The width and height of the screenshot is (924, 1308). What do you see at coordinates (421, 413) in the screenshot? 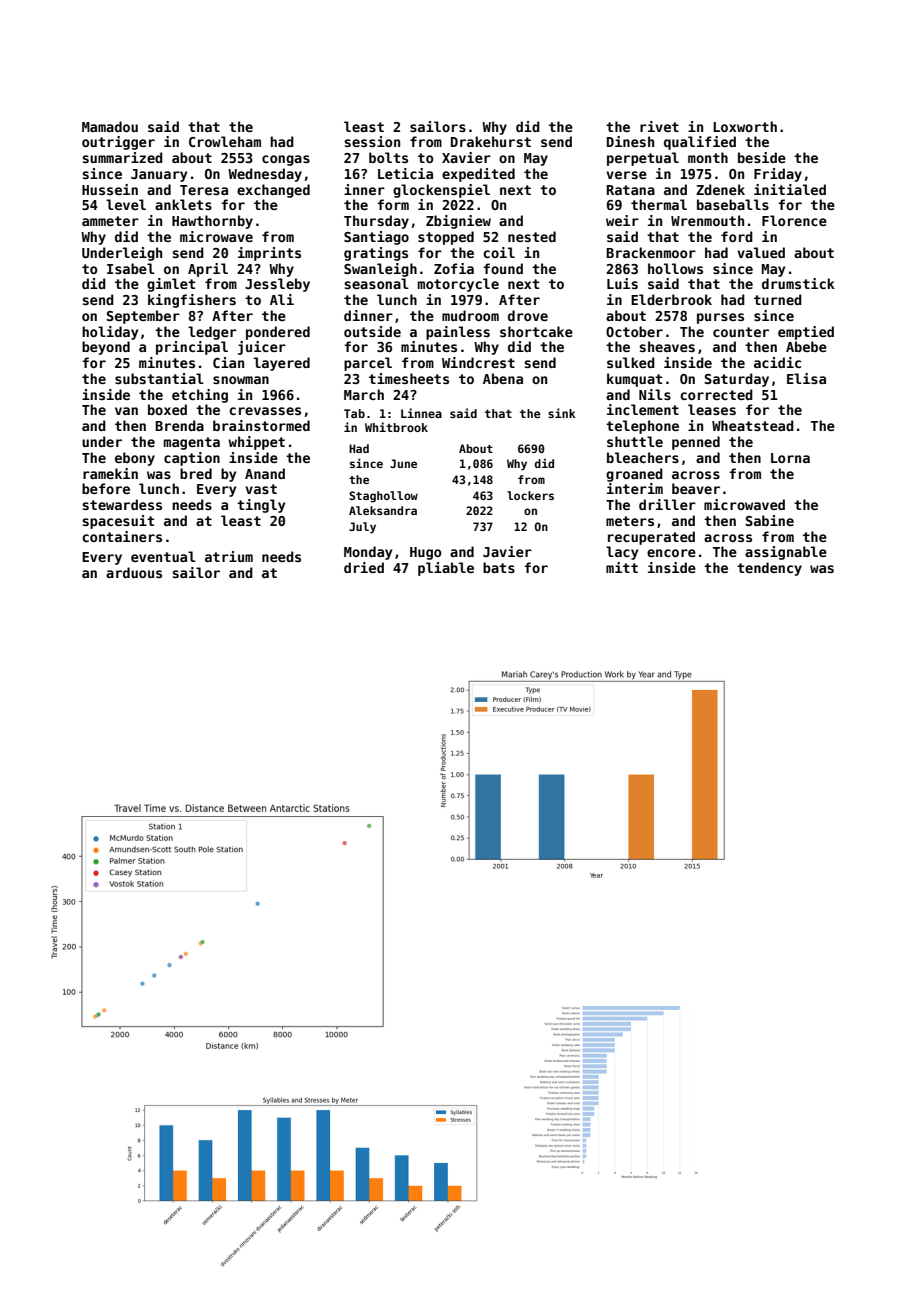
I see `Linnea` at bounding box center [421, 413].
